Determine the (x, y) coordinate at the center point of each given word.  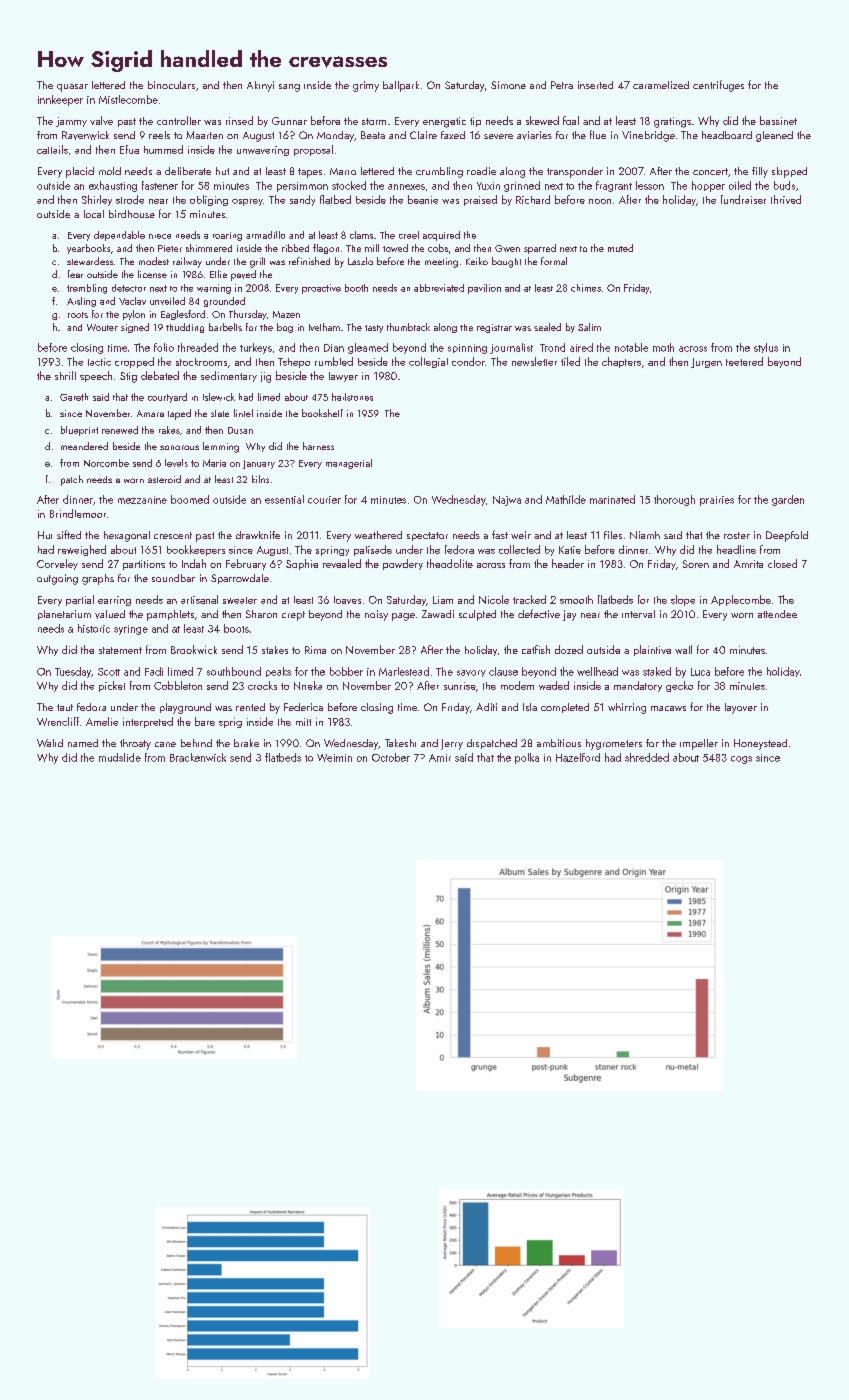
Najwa (507, 501)
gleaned (774, 136)
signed (135, 328)
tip (475, 122)
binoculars (171, 85)
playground (185, 708)
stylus (766, 348)
